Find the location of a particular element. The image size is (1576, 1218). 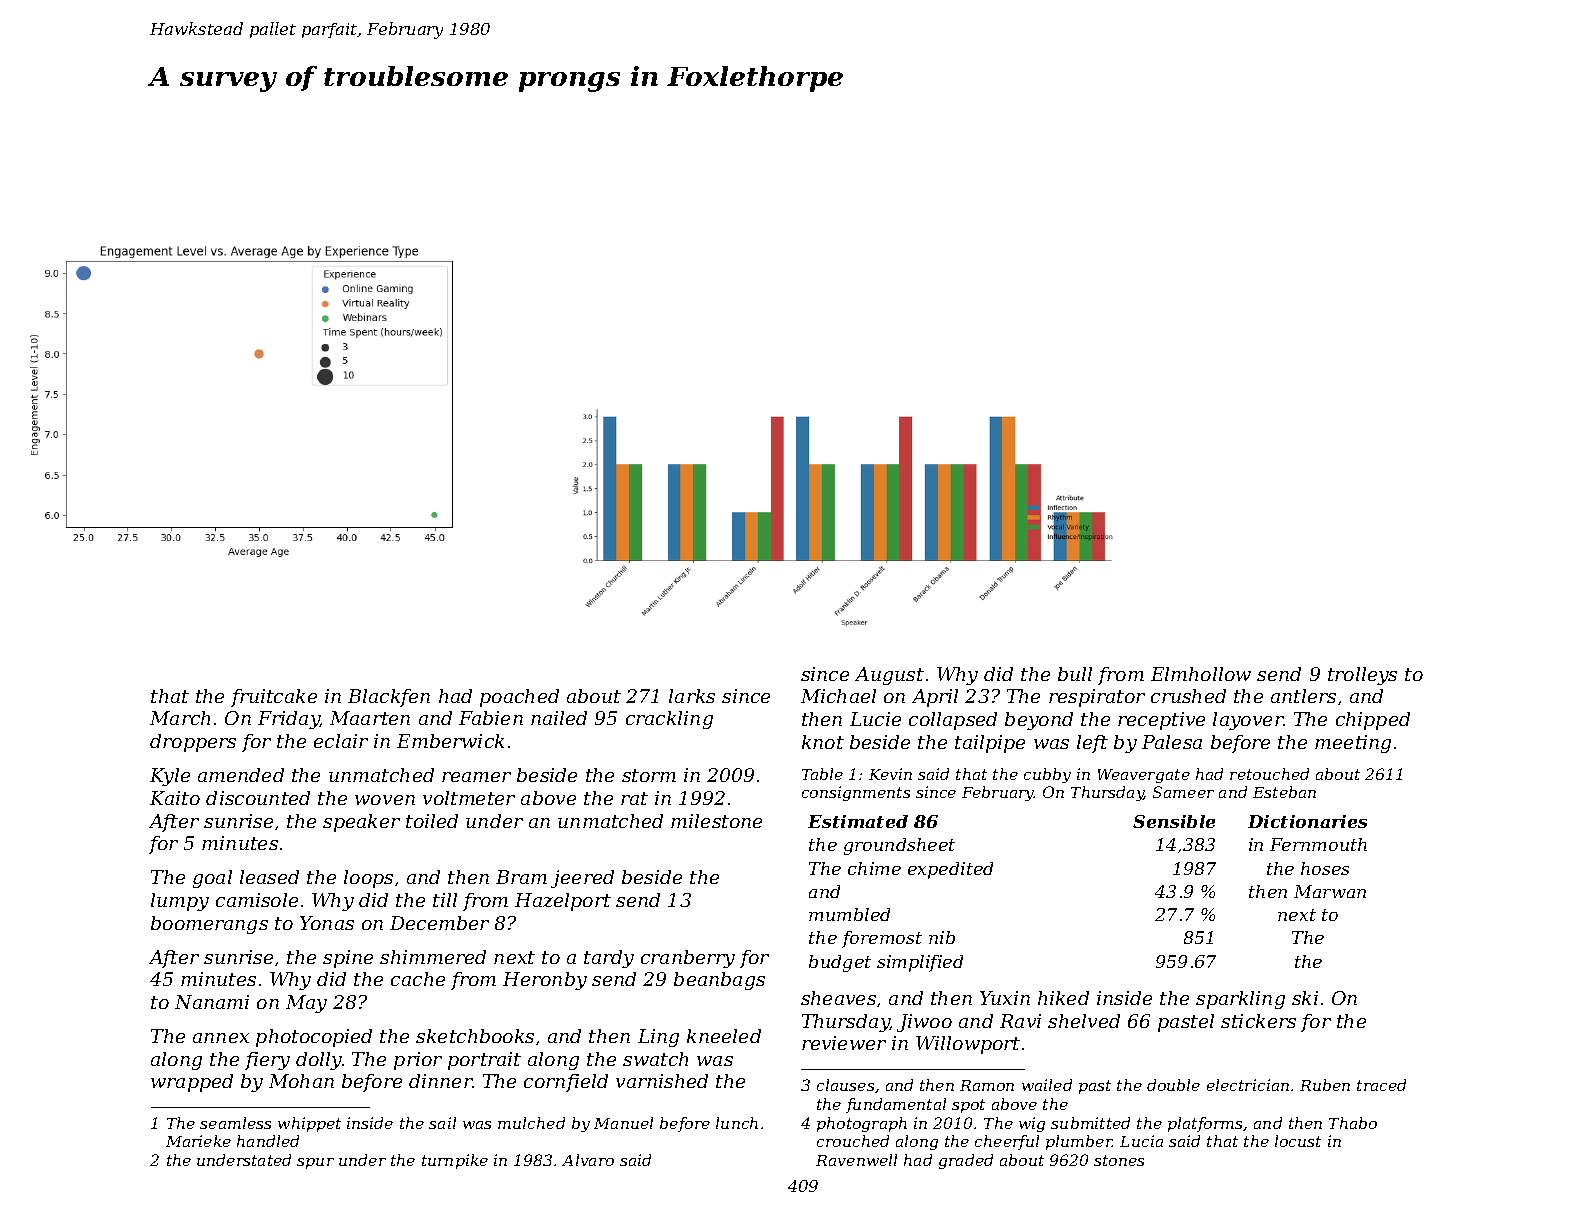

ski is located at coordinates (1305, 998).
